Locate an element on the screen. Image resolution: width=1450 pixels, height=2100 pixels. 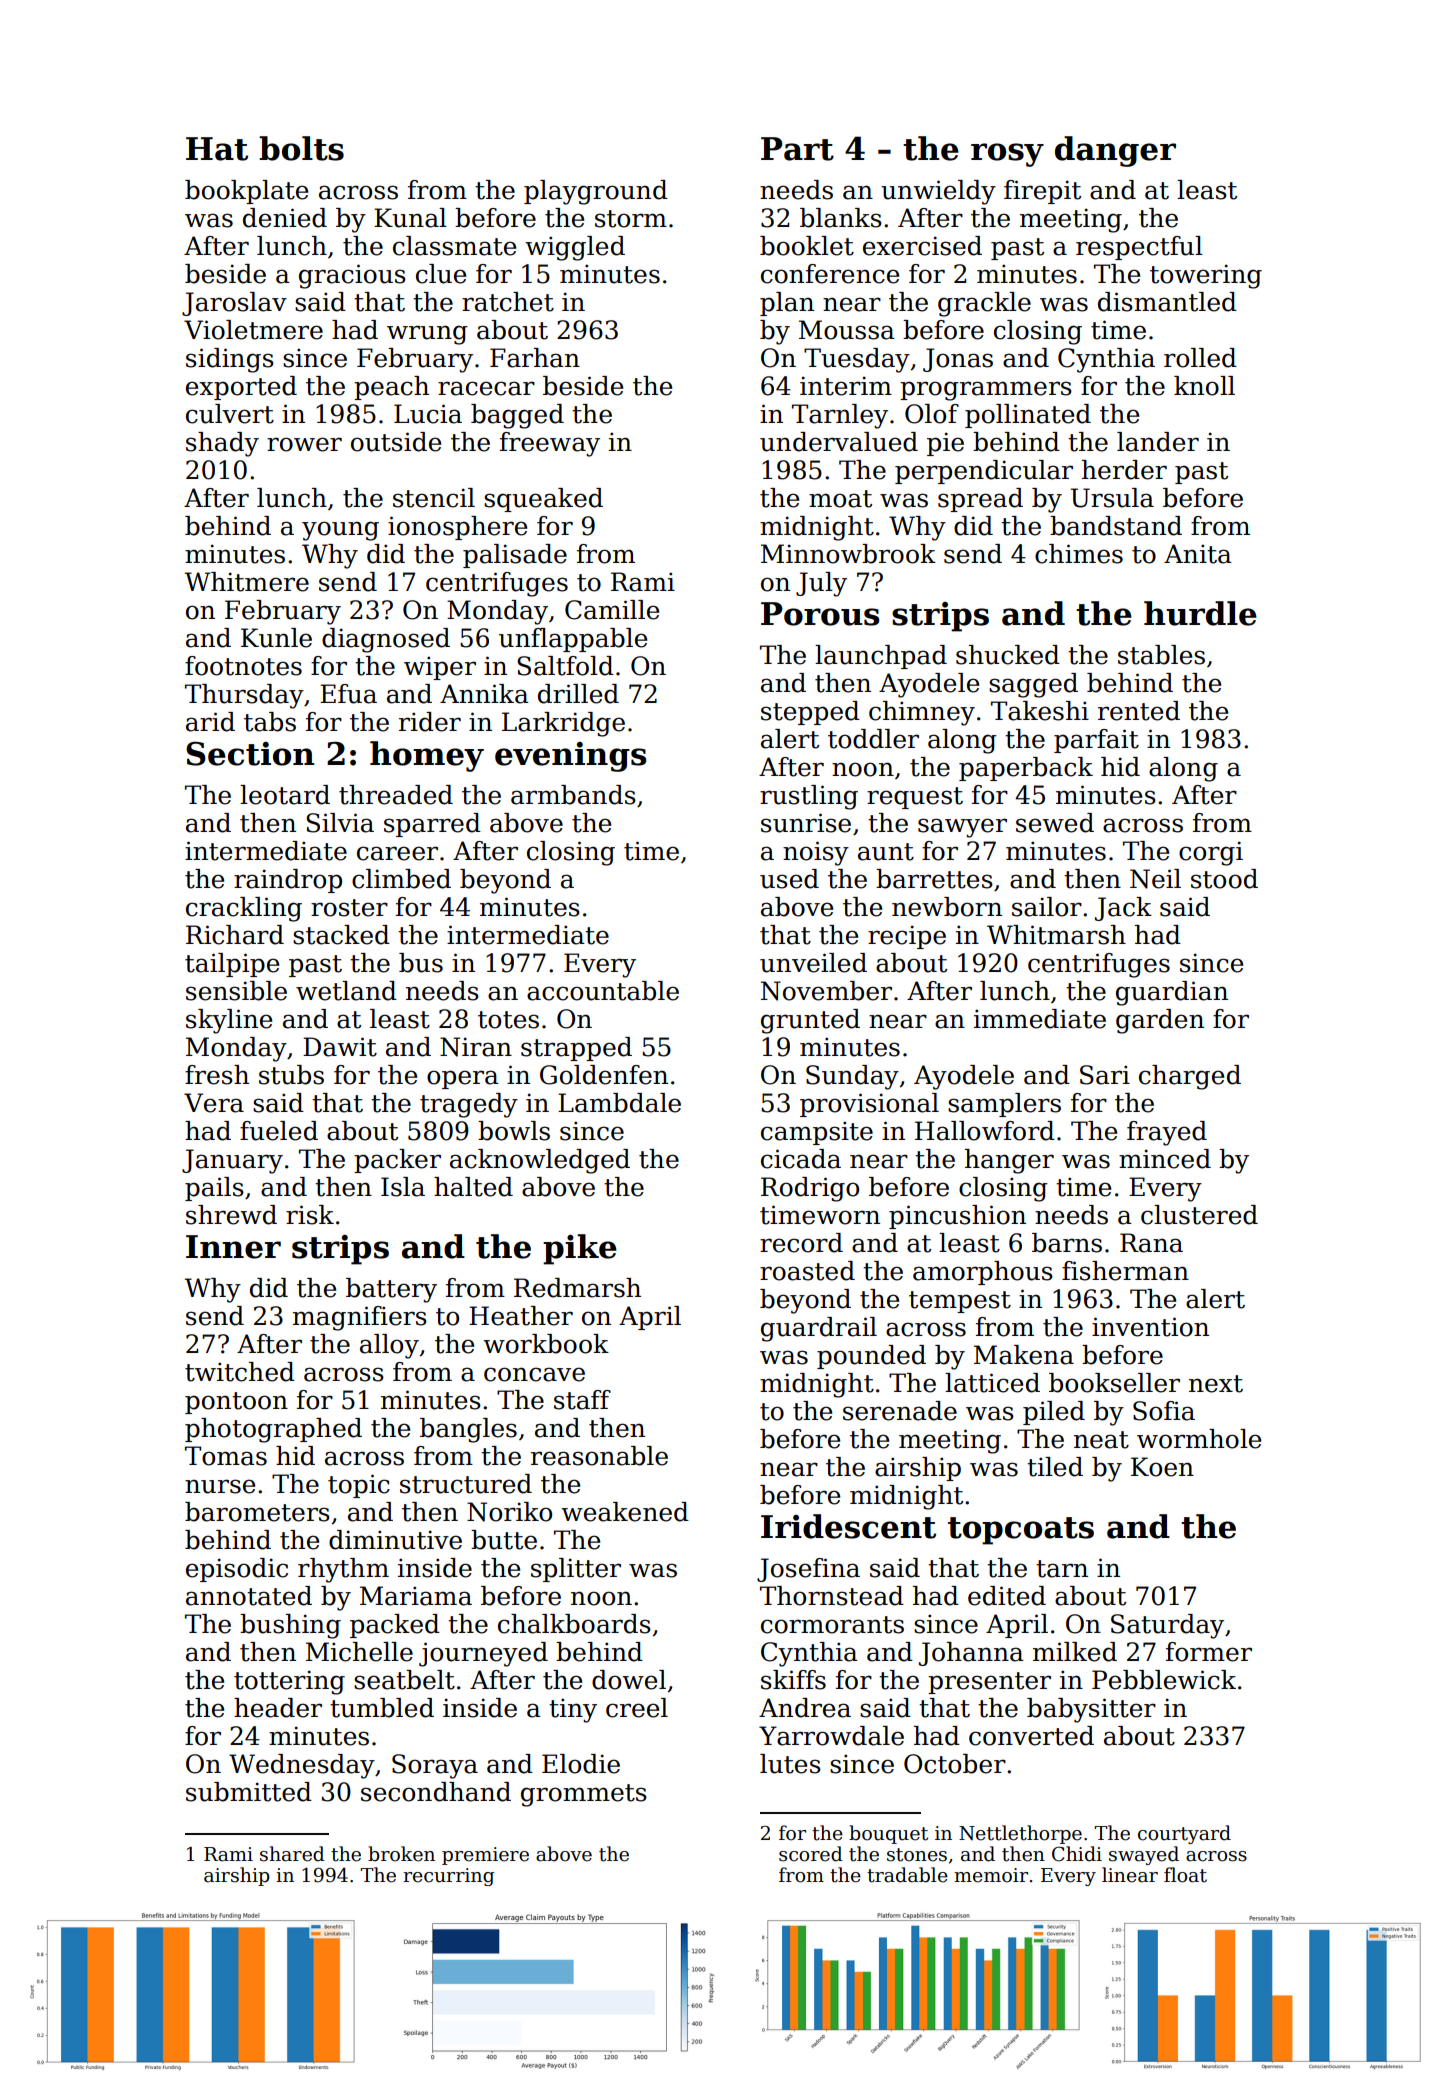
recurring is located at coordinates (449, 1877).
